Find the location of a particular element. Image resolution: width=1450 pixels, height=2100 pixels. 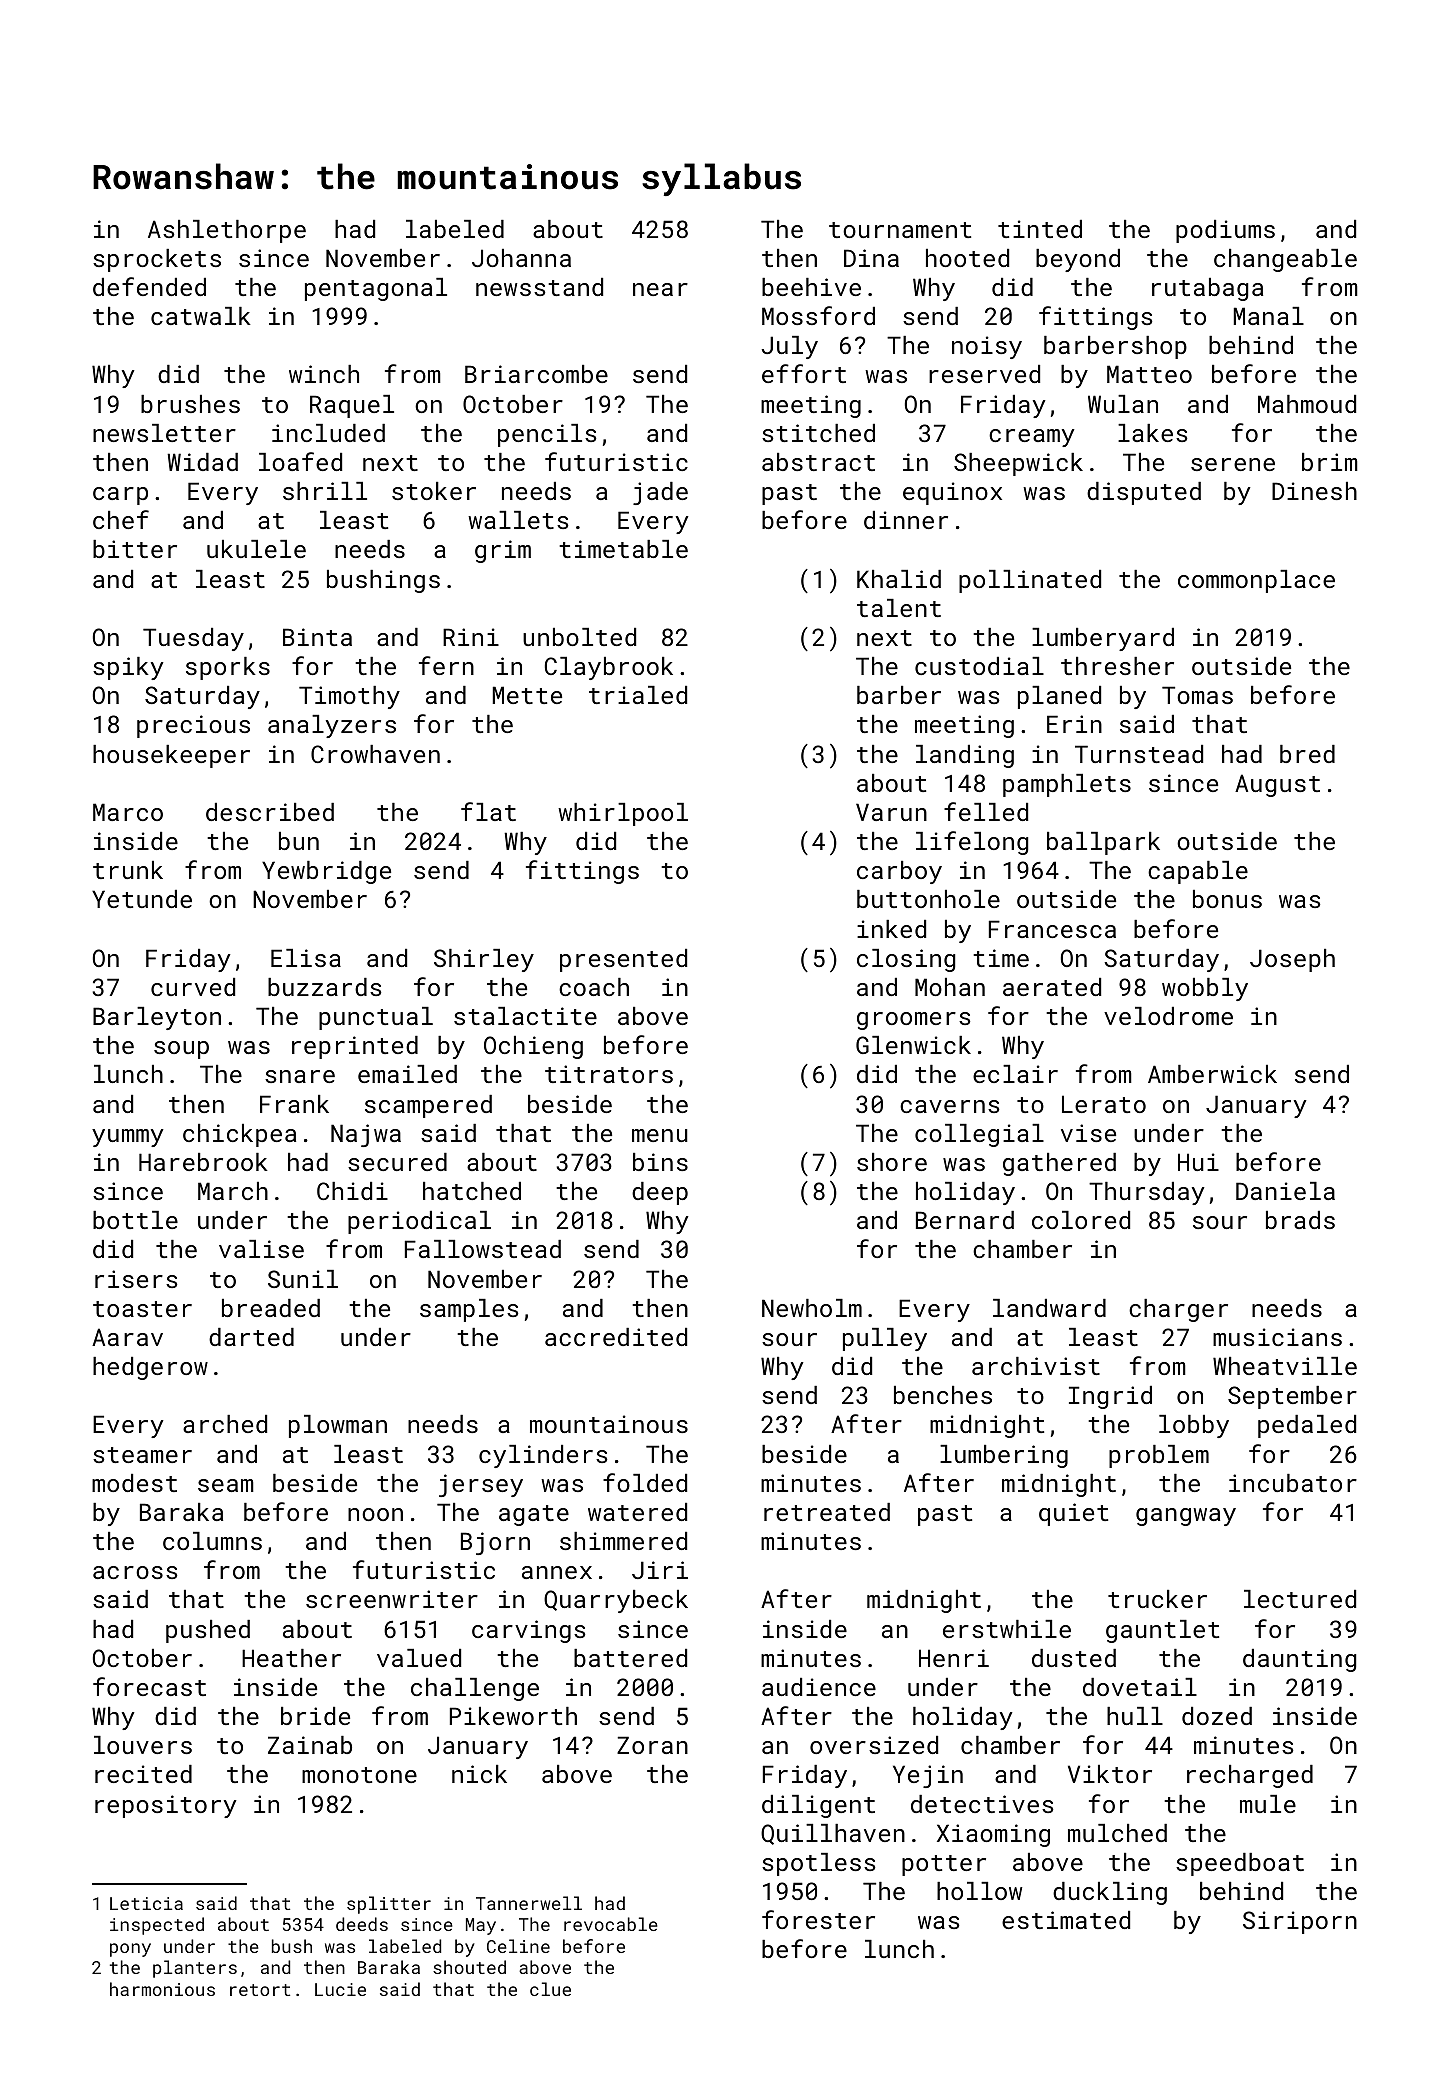

bins is located at coordinates (660, 1162).
